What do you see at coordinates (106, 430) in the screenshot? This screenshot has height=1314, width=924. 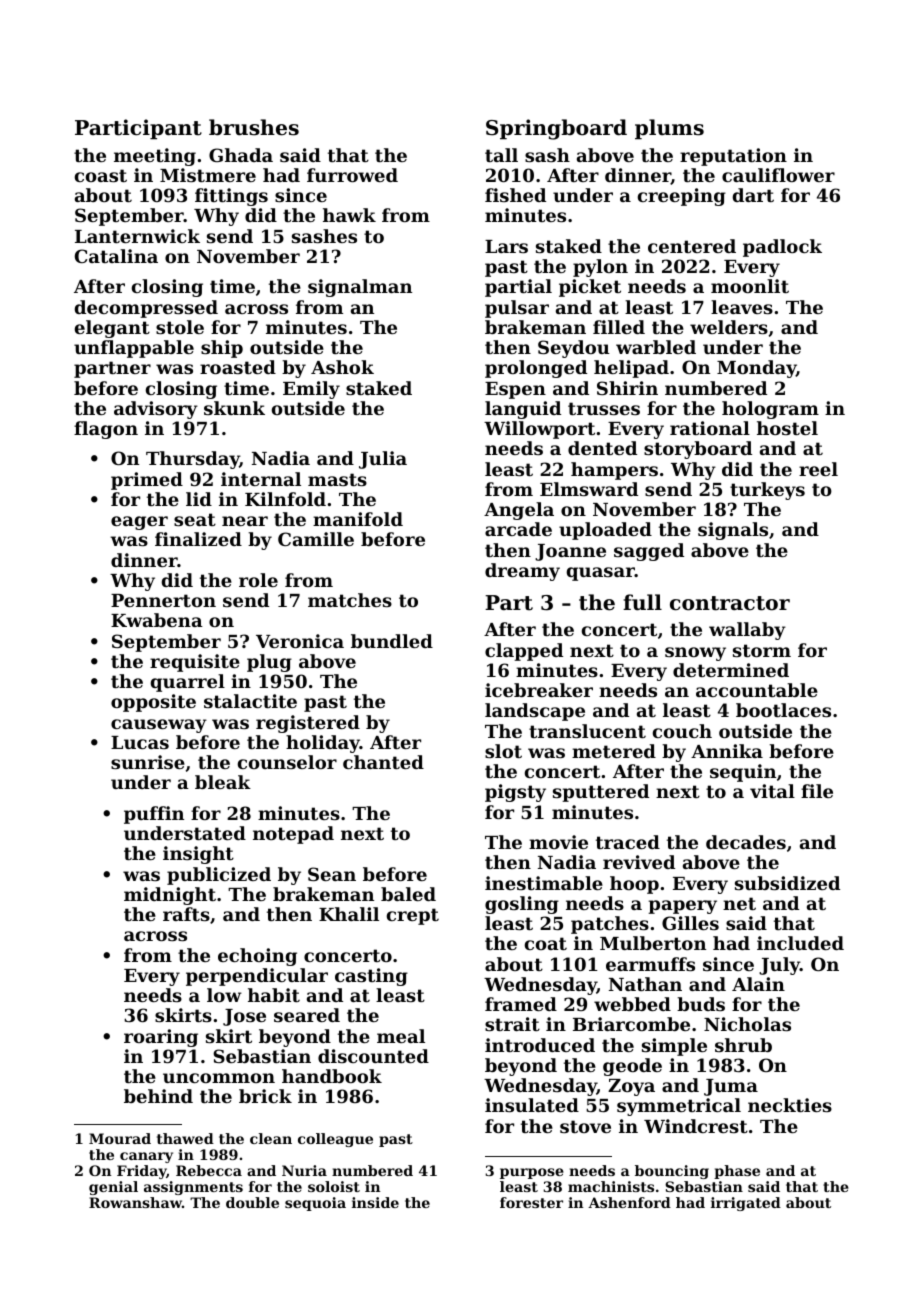 I see `flagon` at bounding box center [106, 430].
